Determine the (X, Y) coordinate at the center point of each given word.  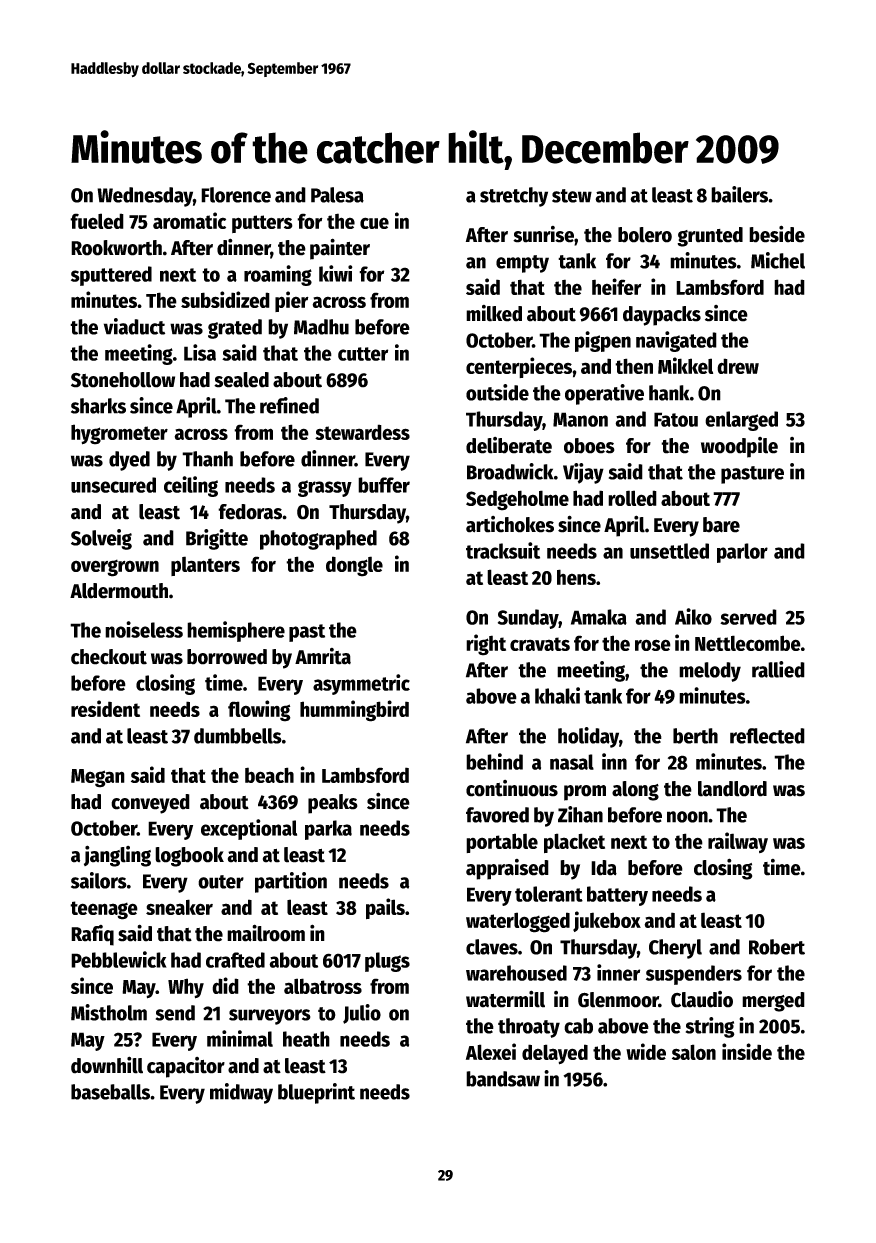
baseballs (110, 1092)
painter (340, 249)
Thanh (207, 459)
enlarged (741, 421)
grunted (710, 237)
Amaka (599, 617)
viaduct (134, 326)
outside (497, 392)
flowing (259, 711)
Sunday (528, 619)
